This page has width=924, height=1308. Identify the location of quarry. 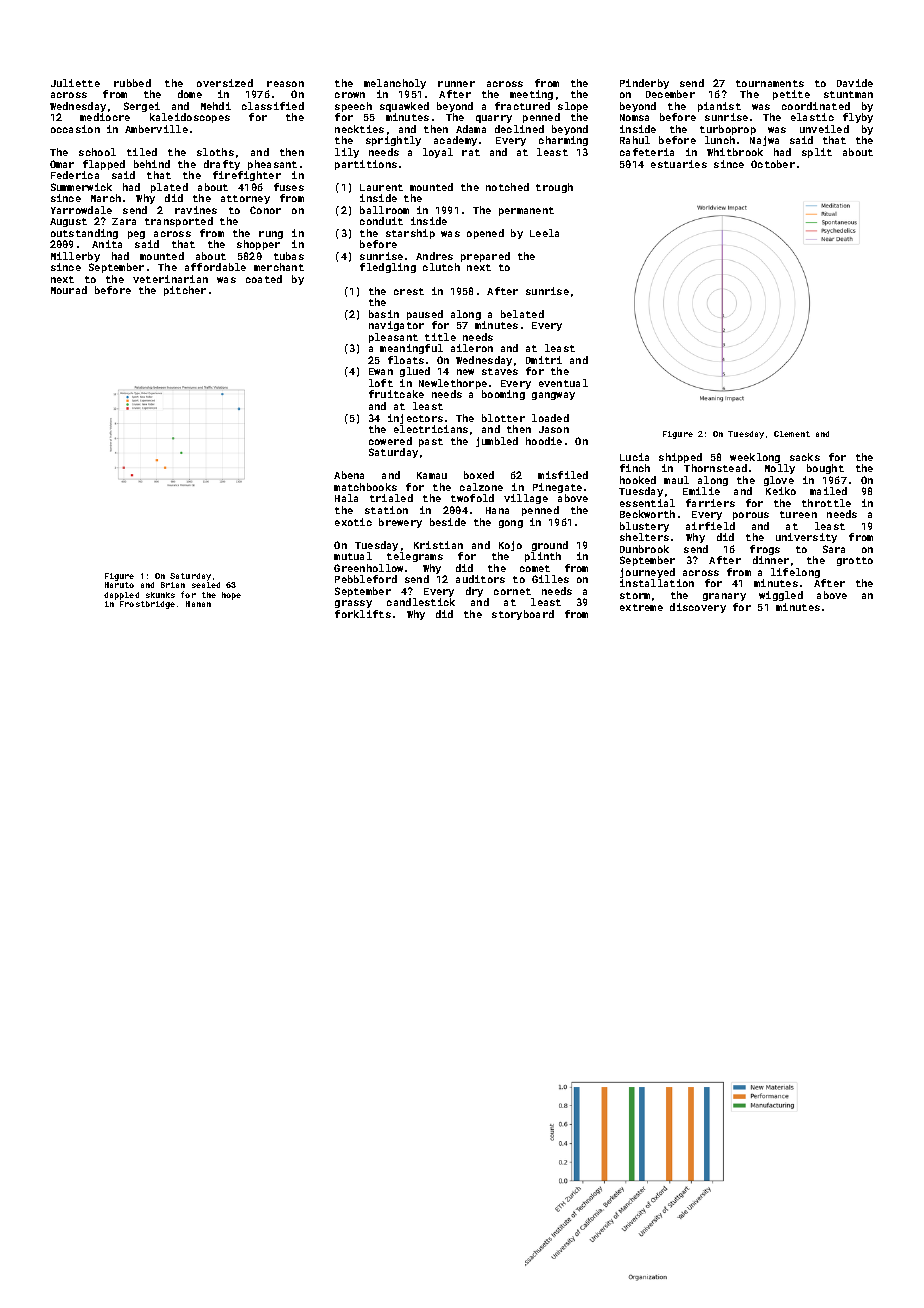
(494, 119).
